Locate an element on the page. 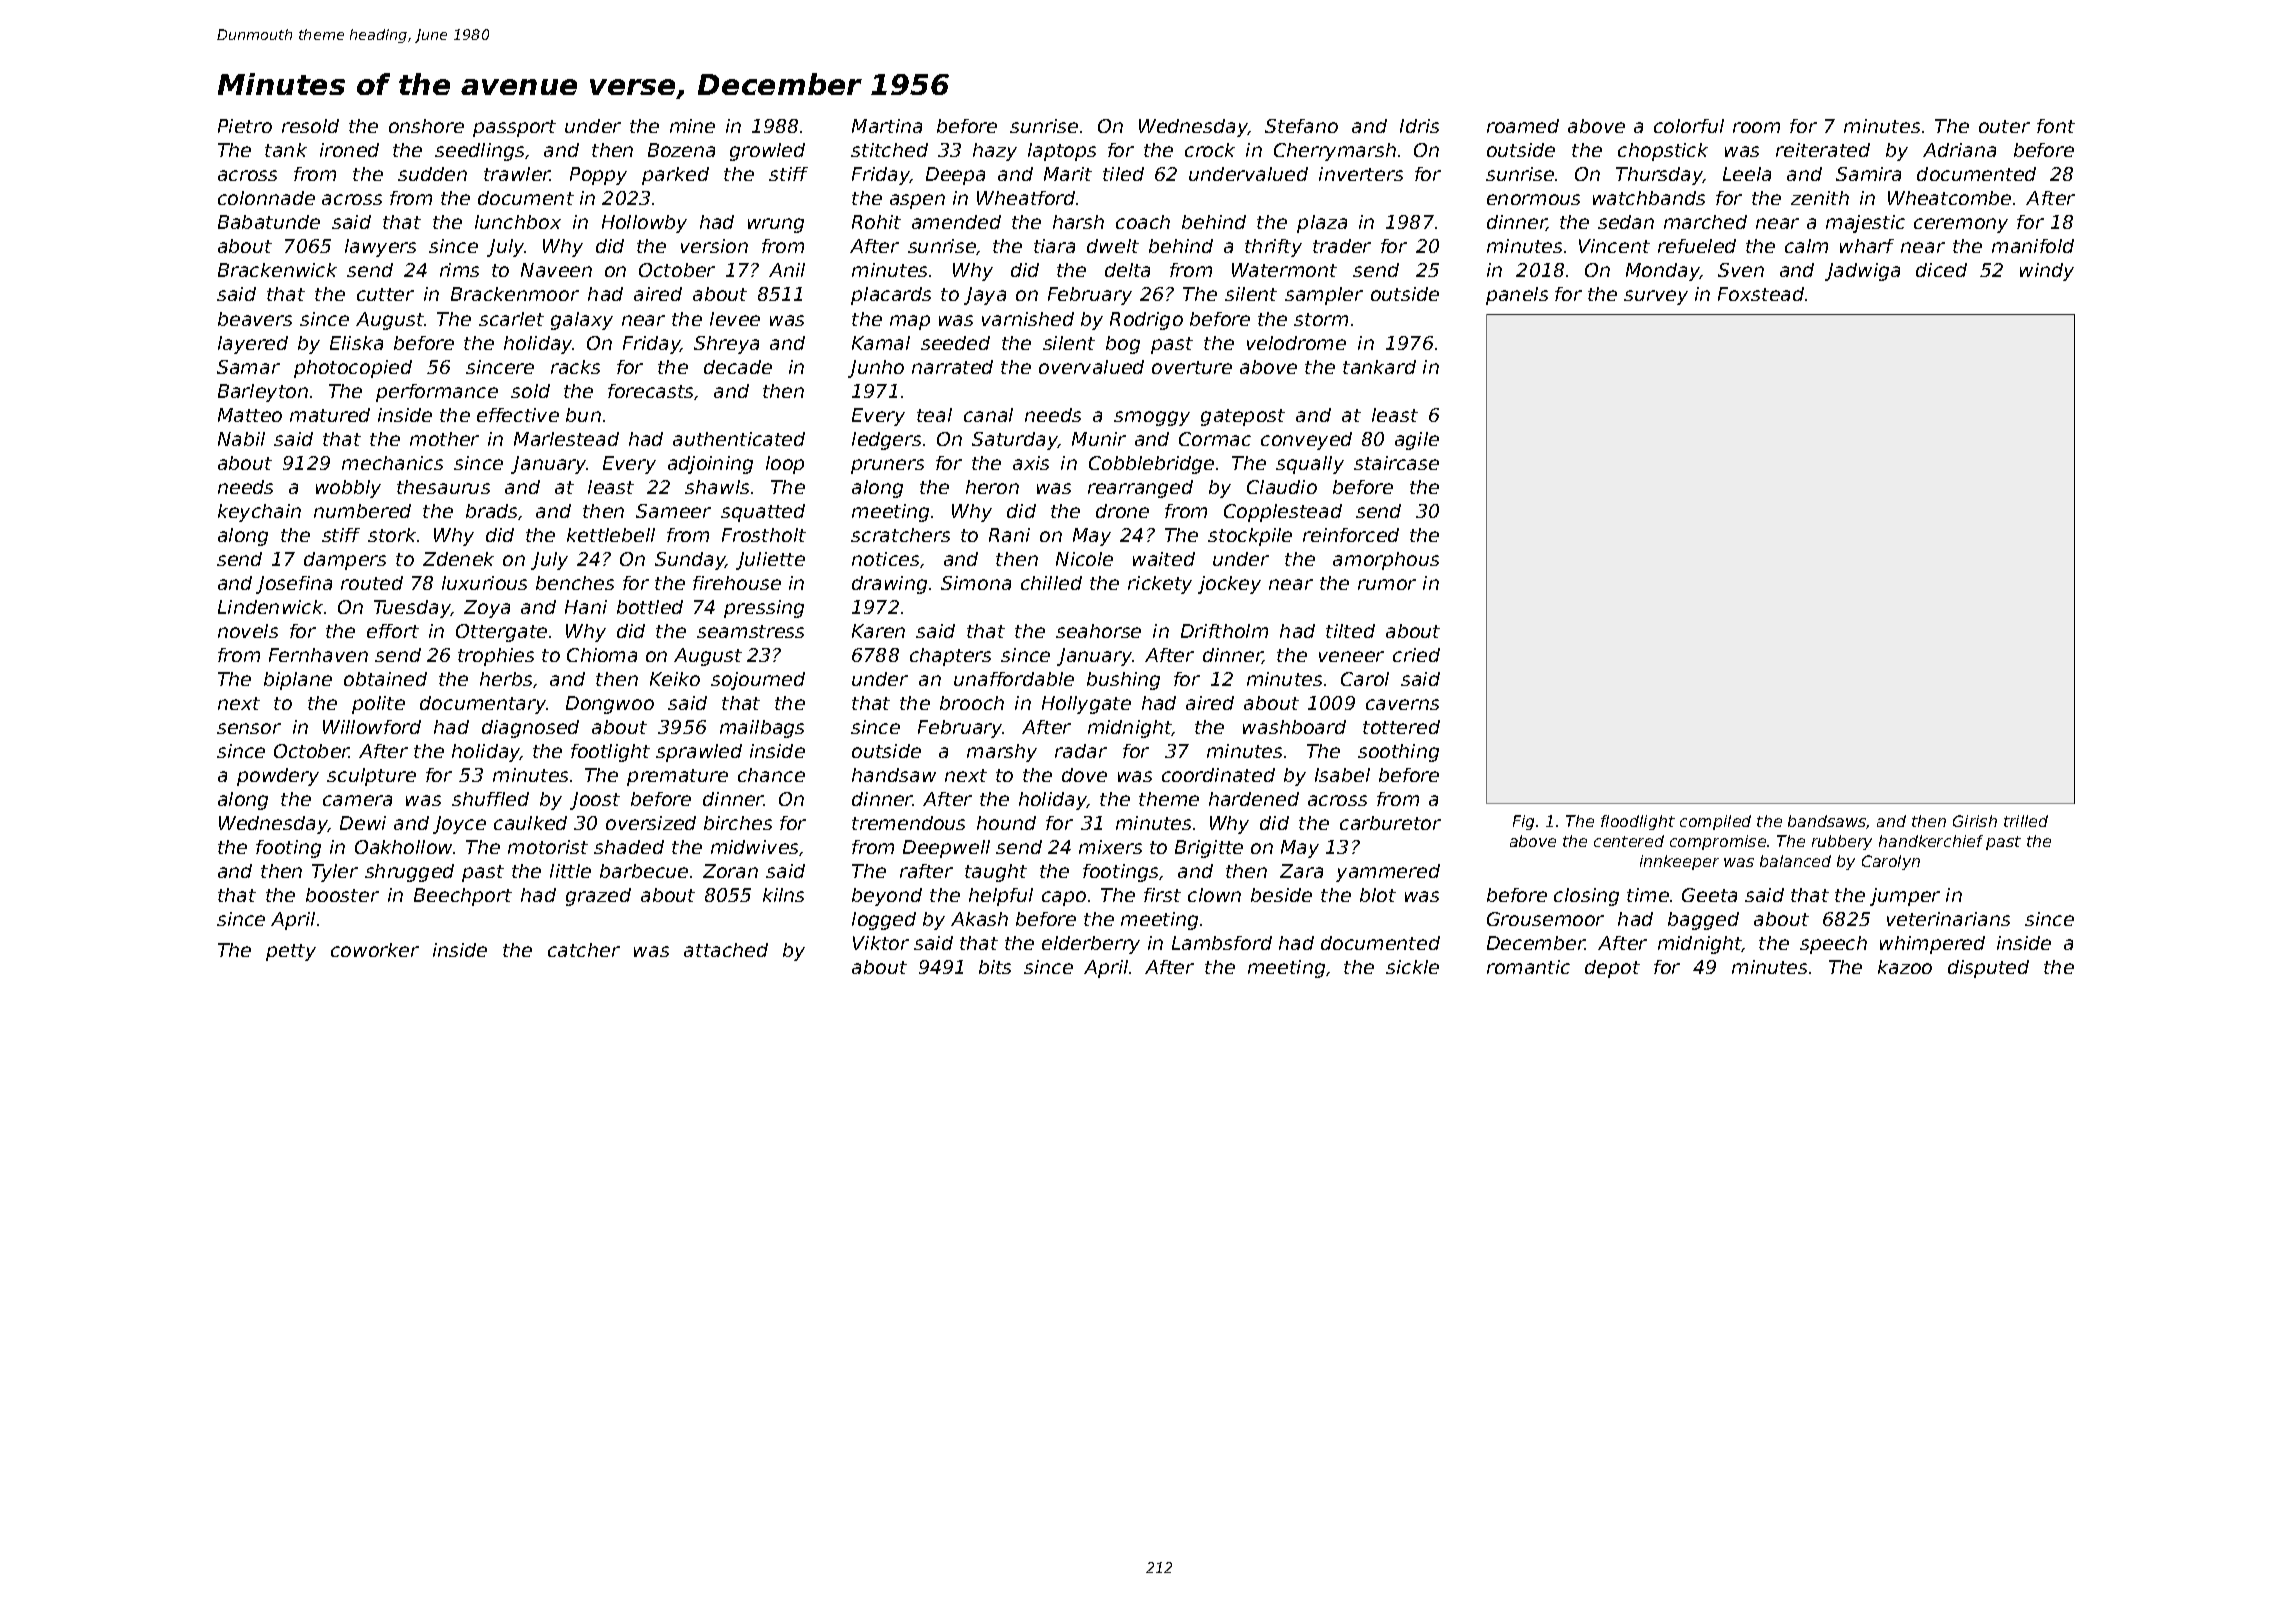  font is located at coordinates (2056, 126).
